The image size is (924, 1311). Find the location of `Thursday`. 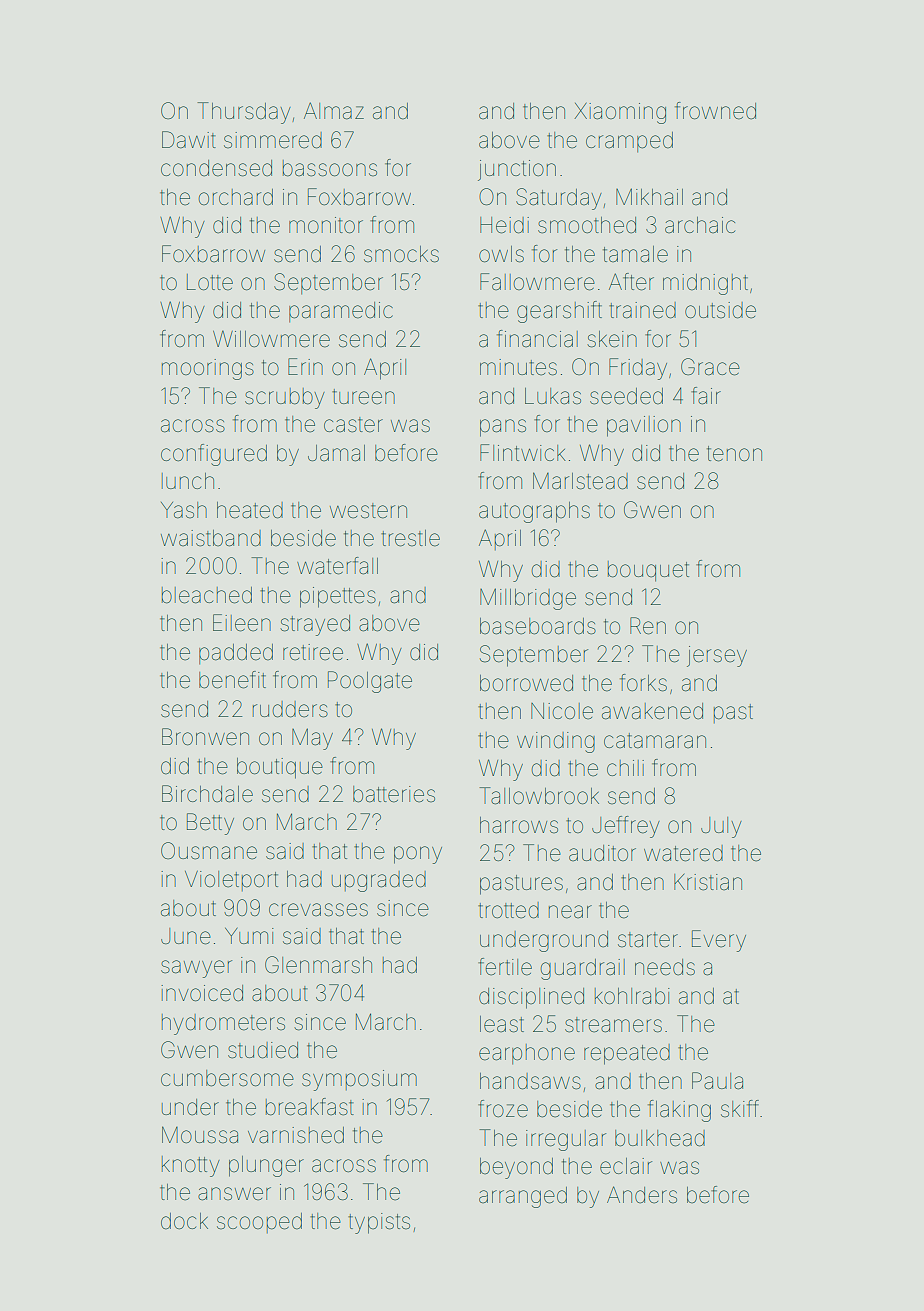

Thursday is located at coordinates (244, 113).
